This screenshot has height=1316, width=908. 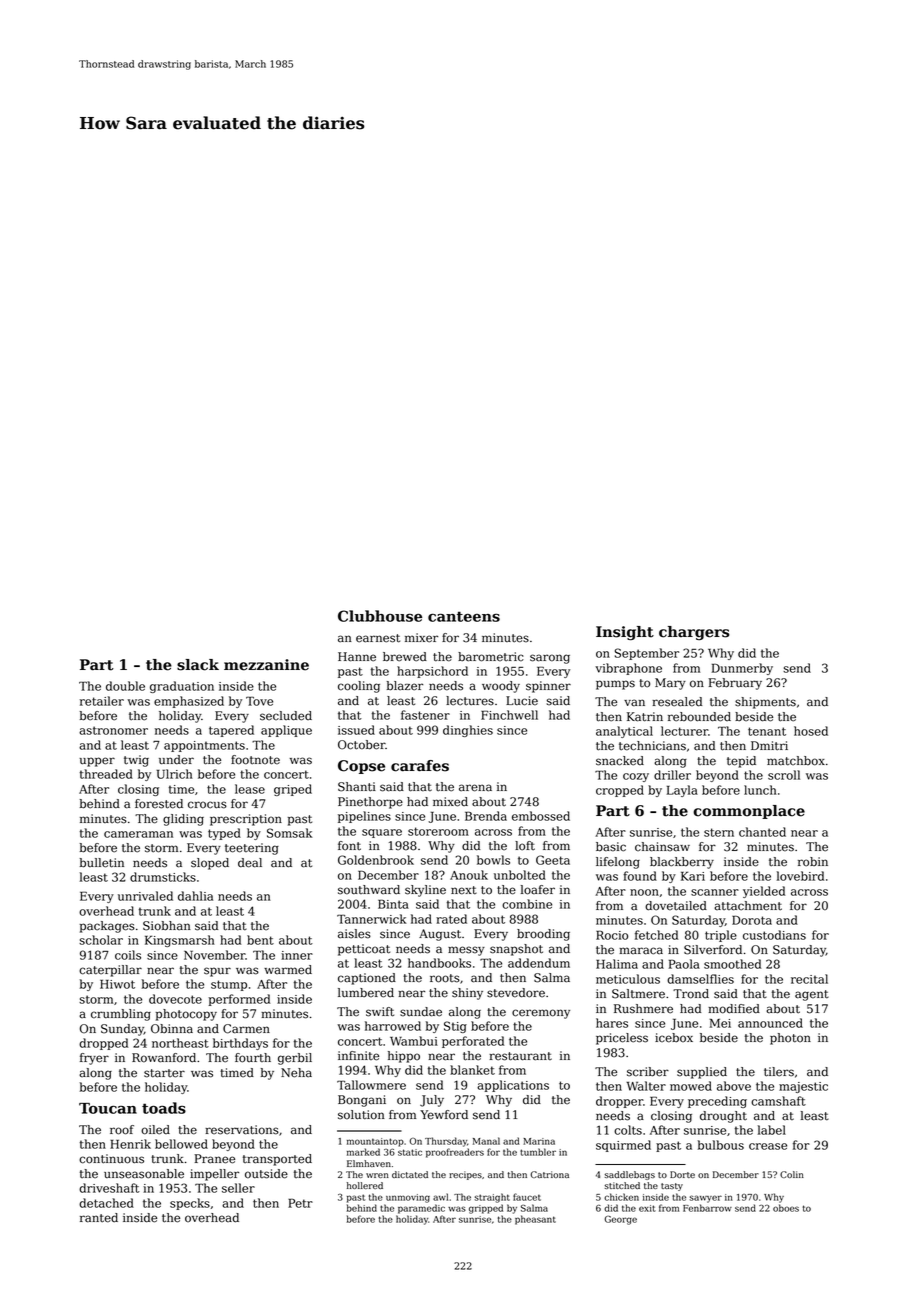 What do you see at coordinates (786, 1208) in the screenshot?
I see `oboes` at bounding box center [786, 1208].
